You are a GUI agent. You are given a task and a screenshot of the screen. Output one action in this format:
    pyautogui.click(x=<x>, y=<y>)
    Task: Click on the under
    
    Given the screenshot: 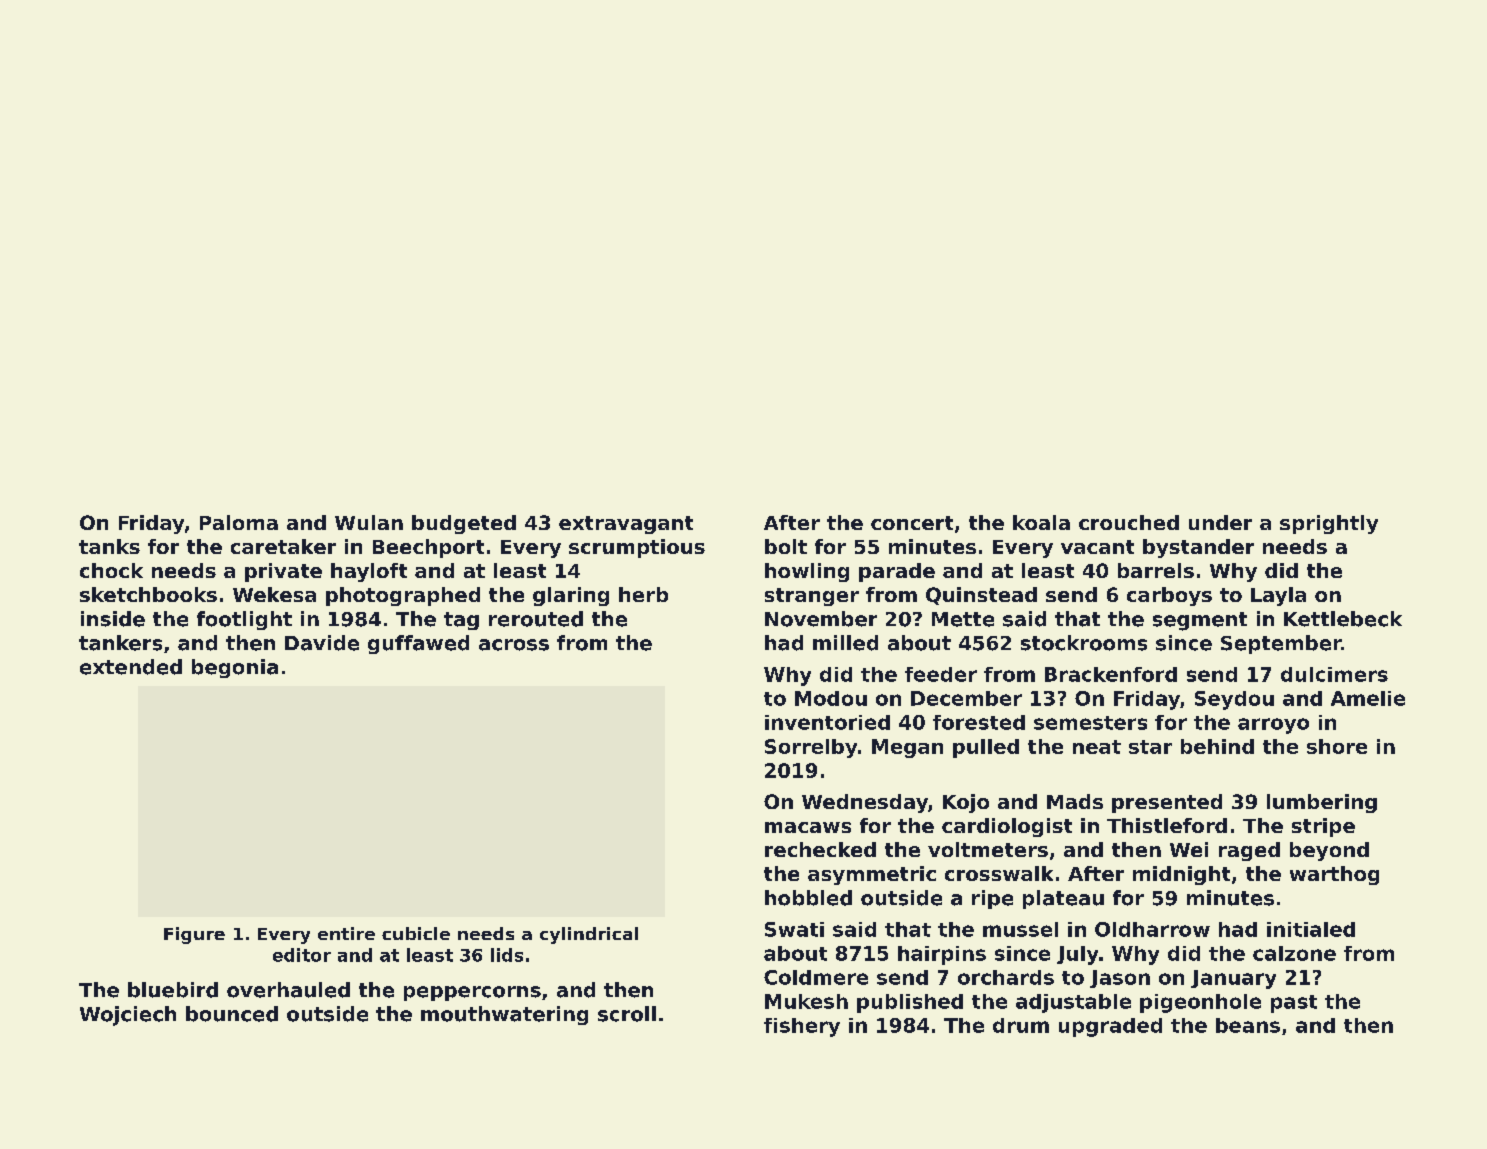 What is the action you would take?
    pyautogui.click(x=1220, y=522)
